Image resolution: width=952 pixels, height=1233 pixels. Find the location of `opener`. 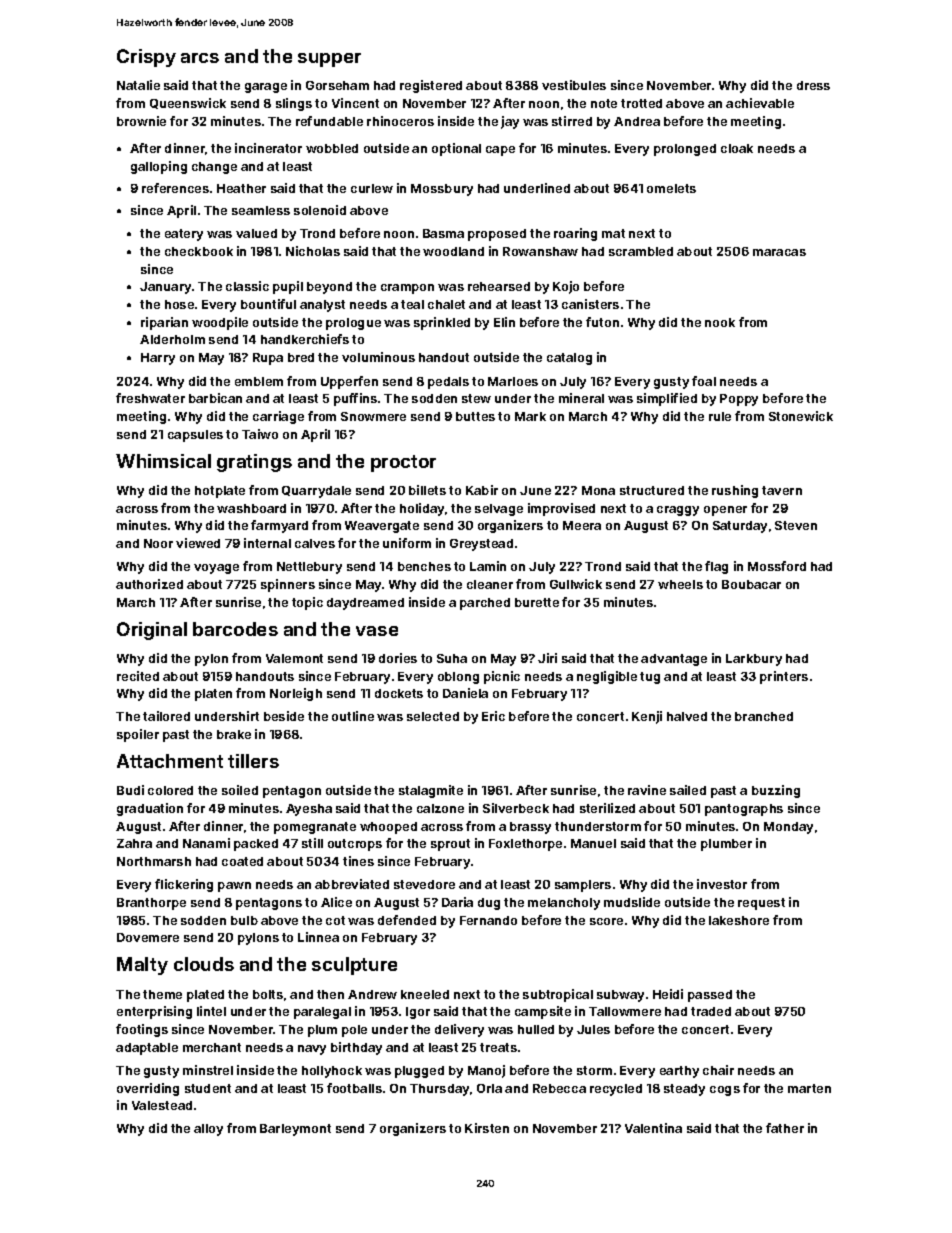

opener is located at coordinates (725, 511).
